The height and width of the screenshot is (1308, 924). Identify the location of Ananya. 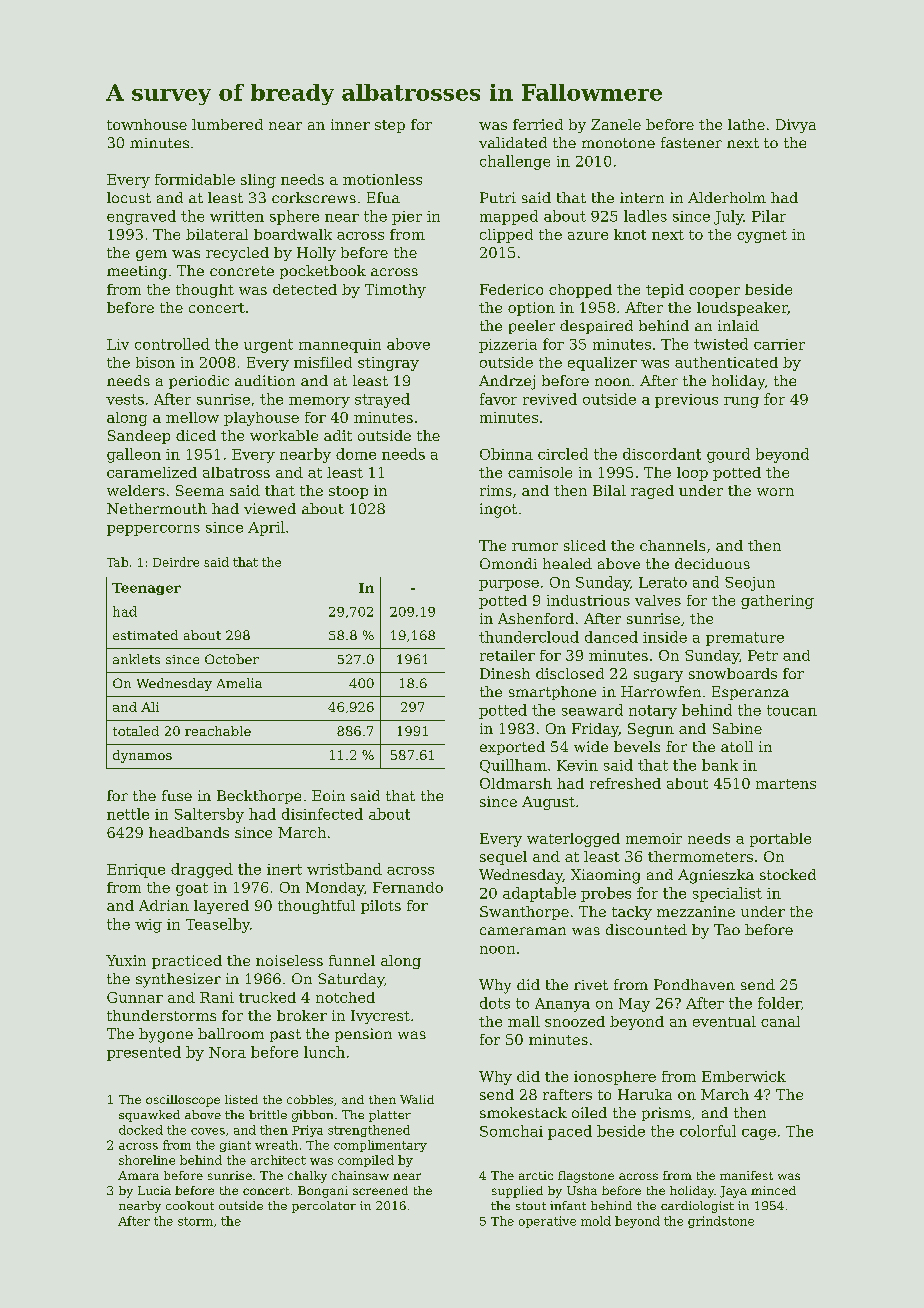
(562, 1005).
